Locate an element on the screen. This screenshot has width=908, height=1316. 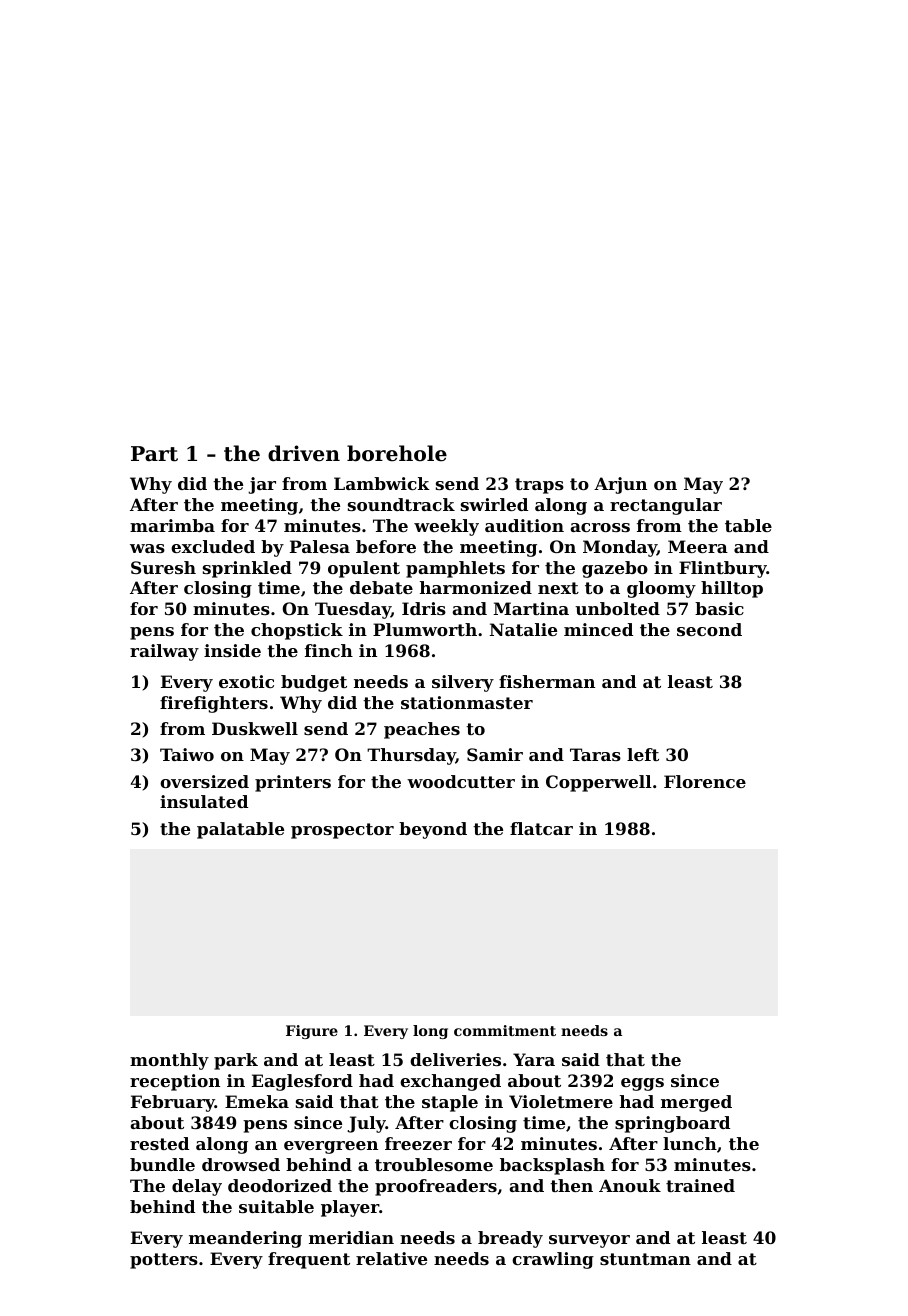
Part is located at coordinates (154, 454).
